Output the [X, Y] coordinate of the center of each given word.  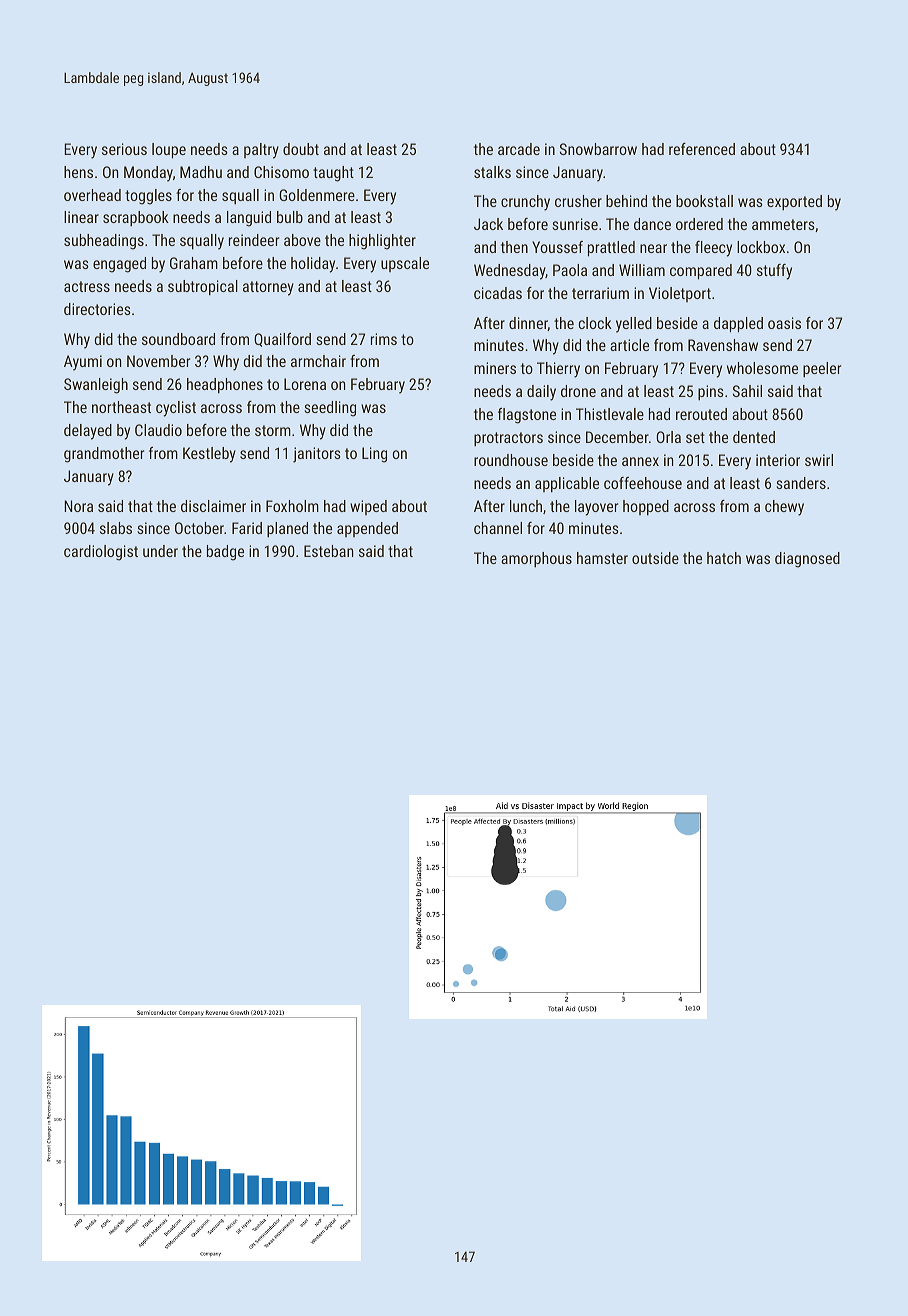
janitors [317, 455]
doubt [301, 149]
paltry [261, 151]
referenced [702, 149]
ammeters [783, 224]
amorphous [536, 560]
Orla [668, 437]
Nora [78, 506]
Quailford [282, 340]
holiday [313, 265]
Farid [247, 528]
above [302, 240]
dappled [738, 325]
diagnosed [807, 560]
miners [495, 368]
